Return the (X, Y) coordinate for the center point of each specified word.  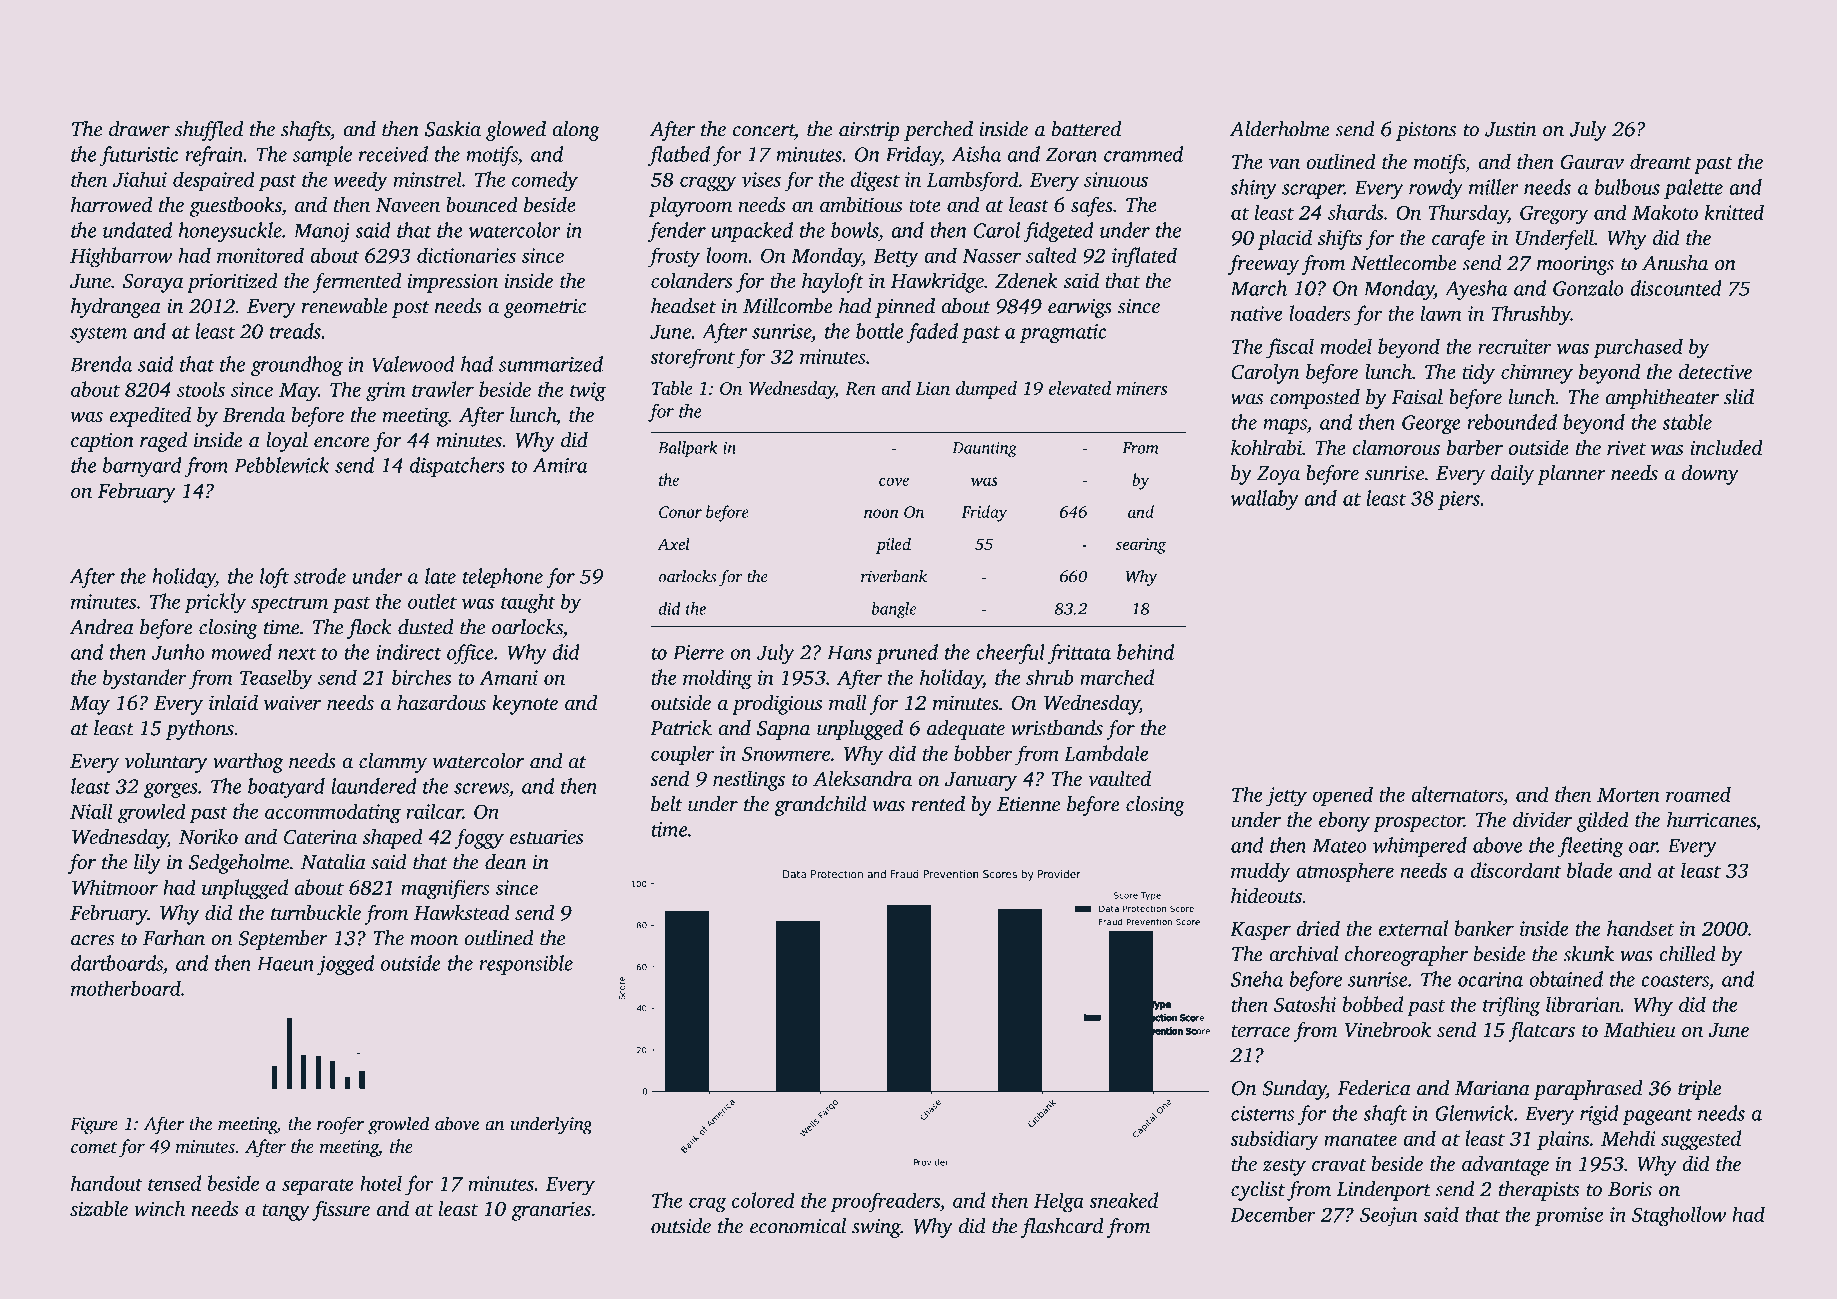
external (1413, 928)
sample (322, 156)
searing (1141, 546)
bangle (894, 610)
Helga (1059, 1202)
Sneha (1257, 979)
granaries (551, 1211)
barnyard (142, 467)
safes (1092, 207)
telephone (503, 578)
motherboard (126, 988)
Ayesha (1476, 290)
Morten (1628, 795)
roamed (1698, 794)
